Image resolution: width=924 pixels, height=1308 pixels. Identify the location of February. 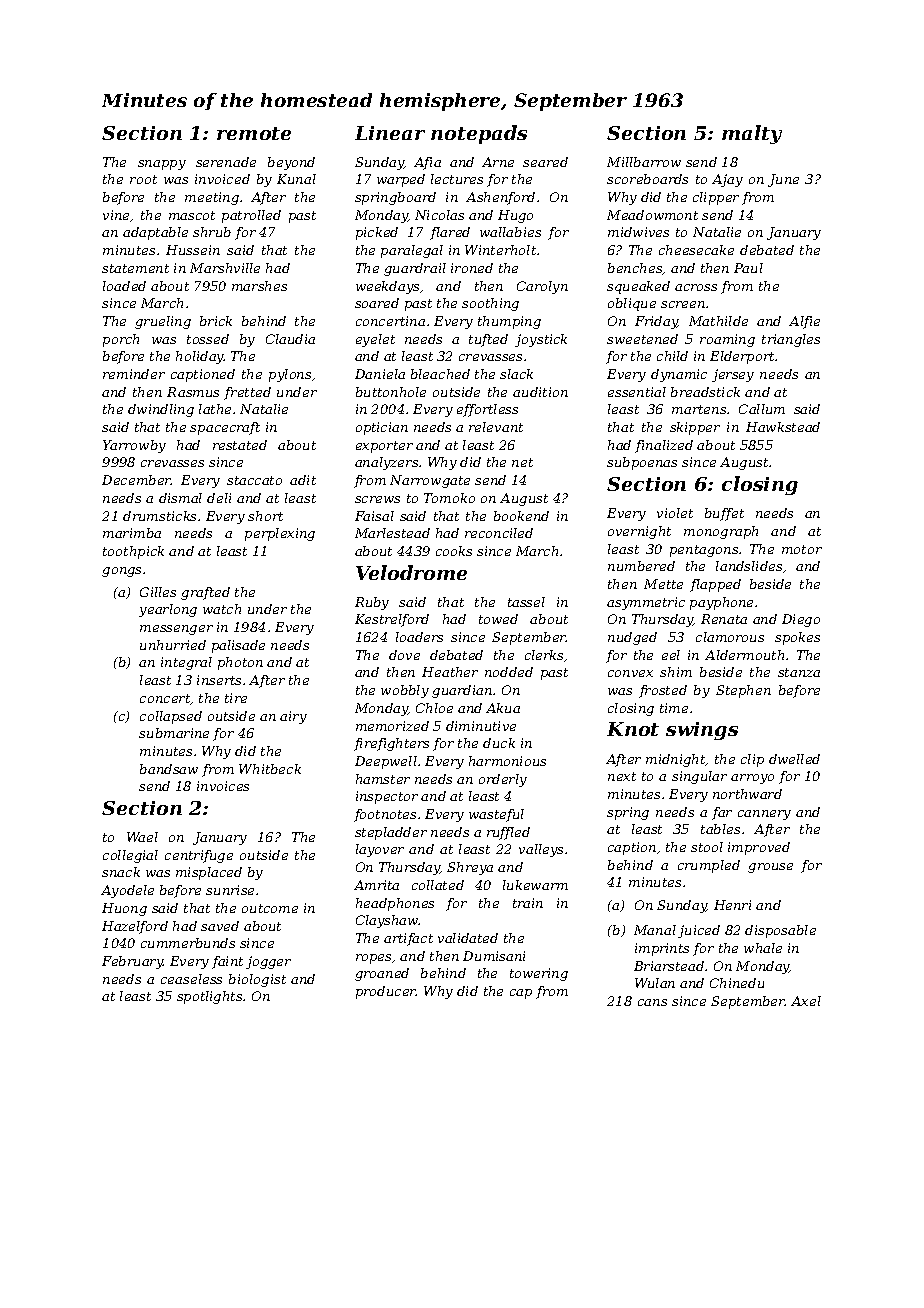
(133, 962).
